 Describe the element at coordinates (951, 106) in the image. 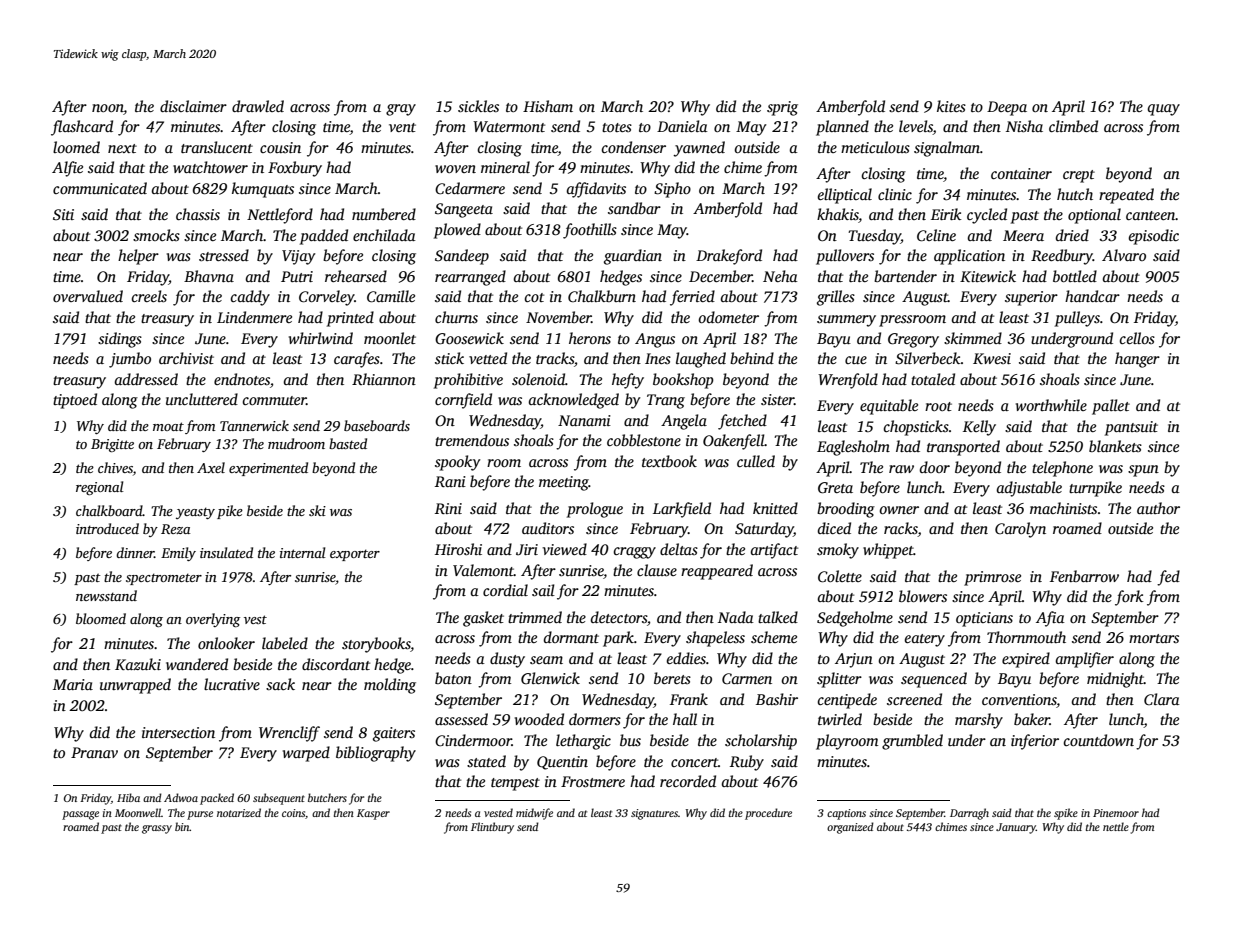

I see `kites` at that location.
